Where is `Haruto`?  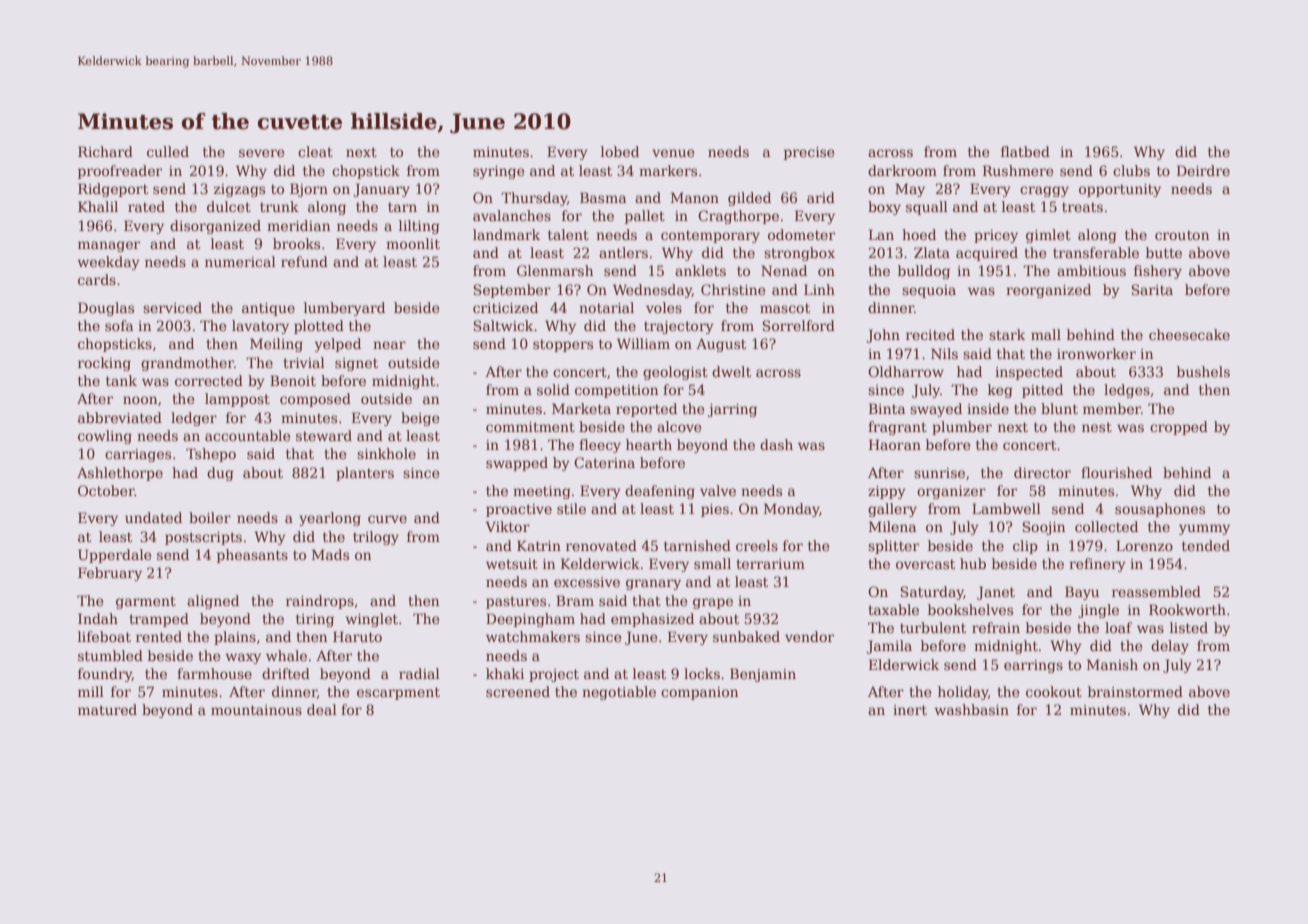 Haruto is located at coordinates (357, 636).
